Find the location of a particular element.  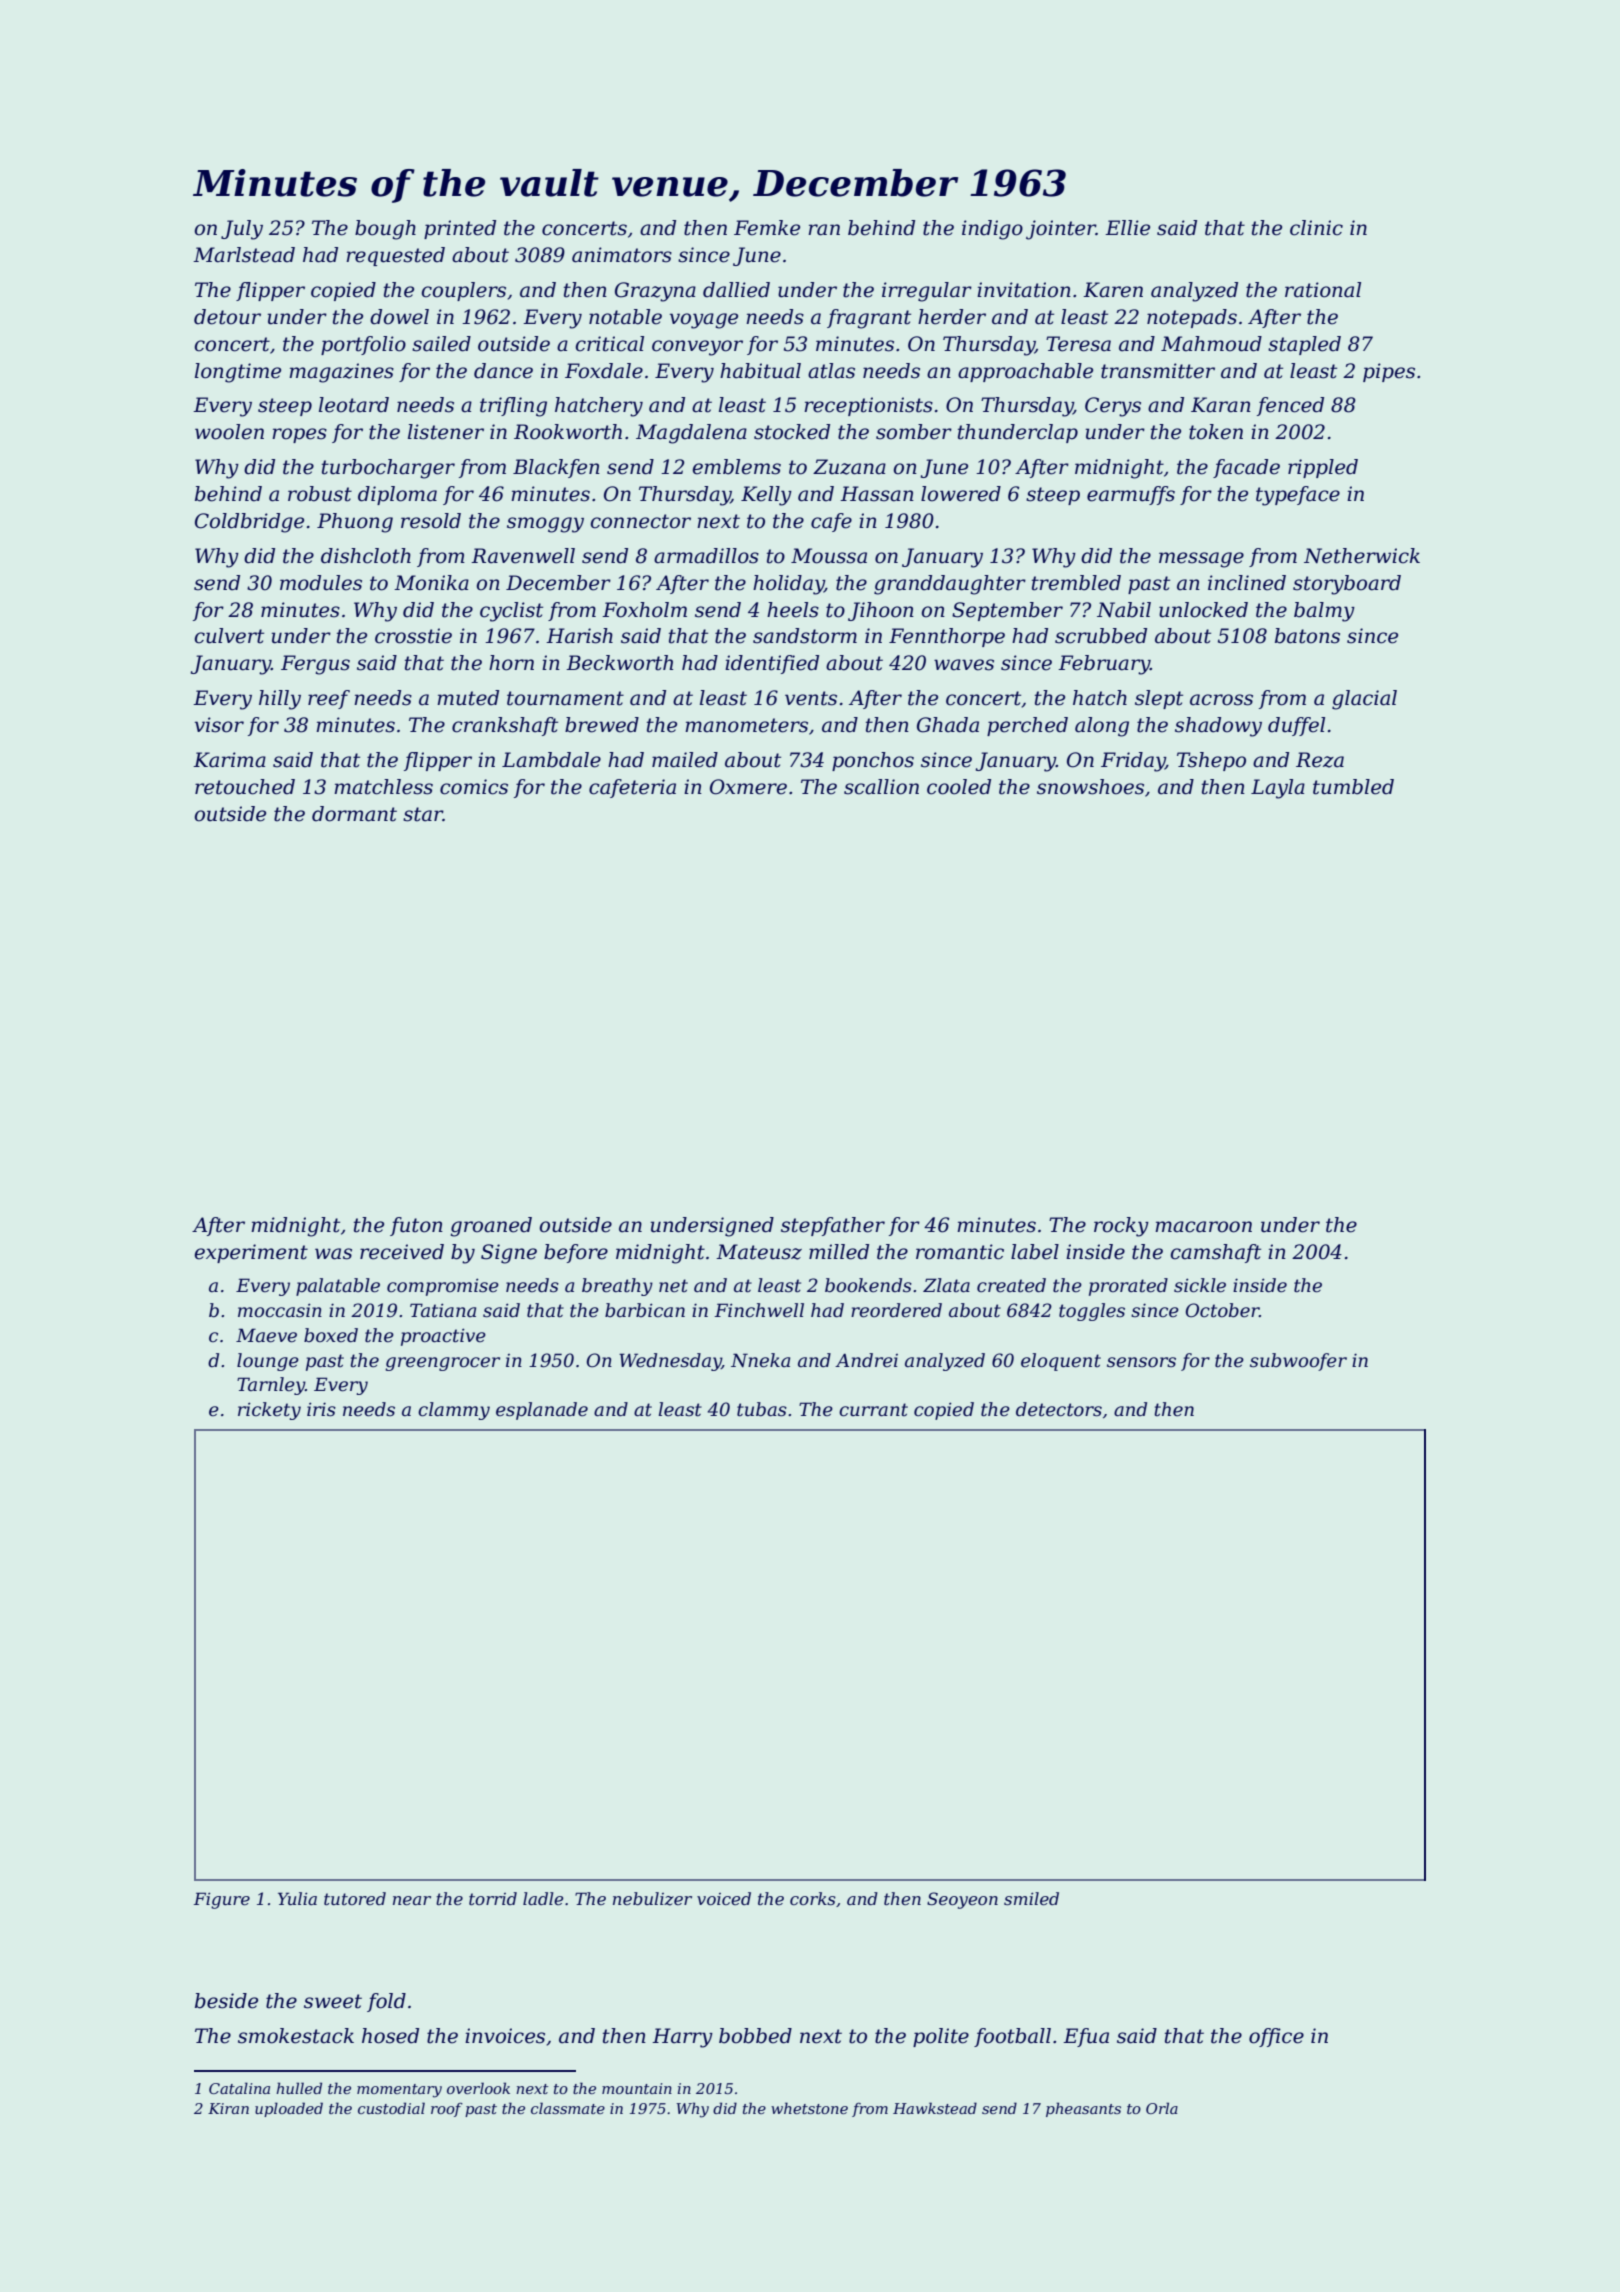

Yulia is located at coordinates (297, 1898).
